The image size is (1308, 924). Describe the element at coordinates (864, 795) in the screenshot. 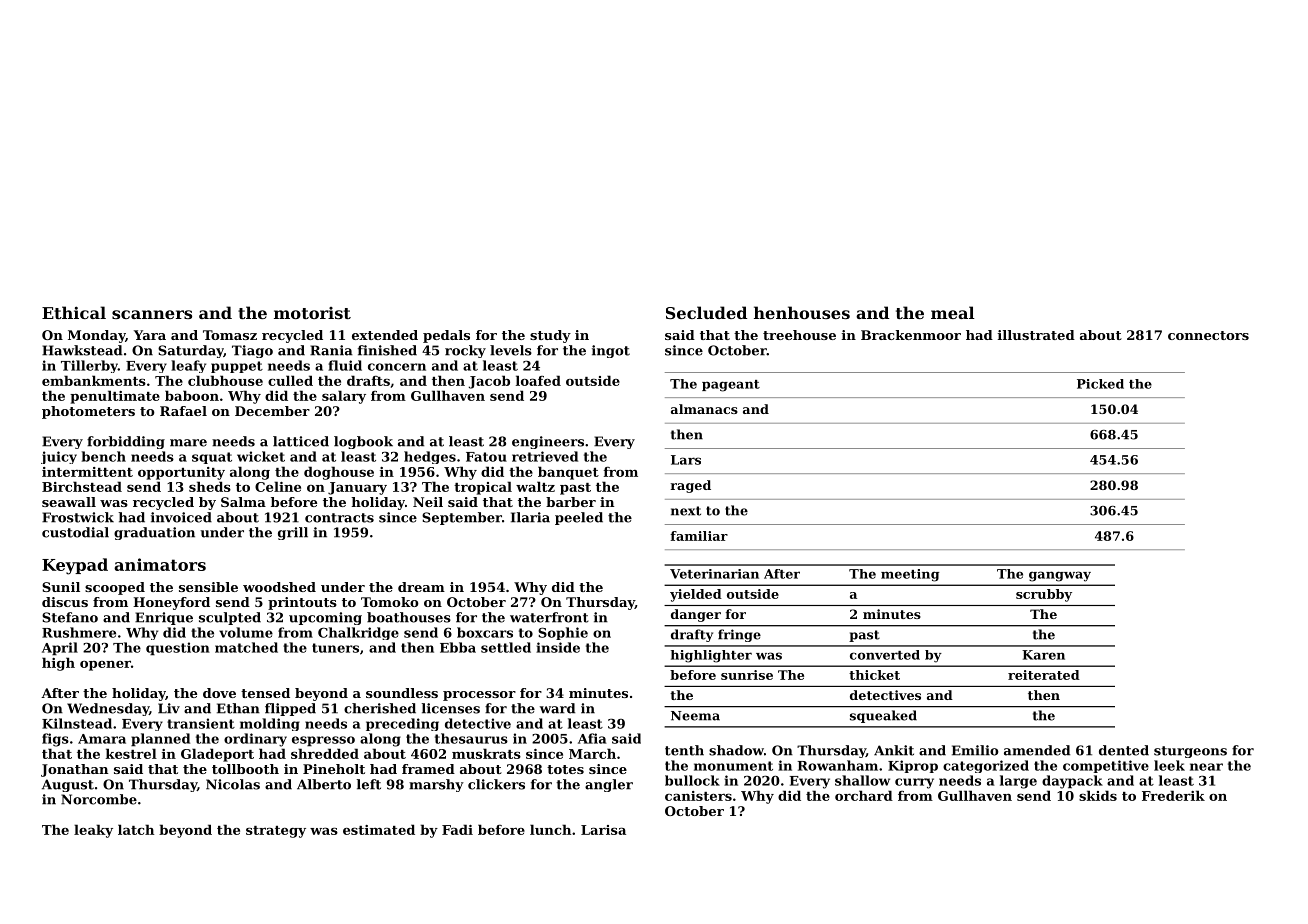

I see `orchard` at that location.
